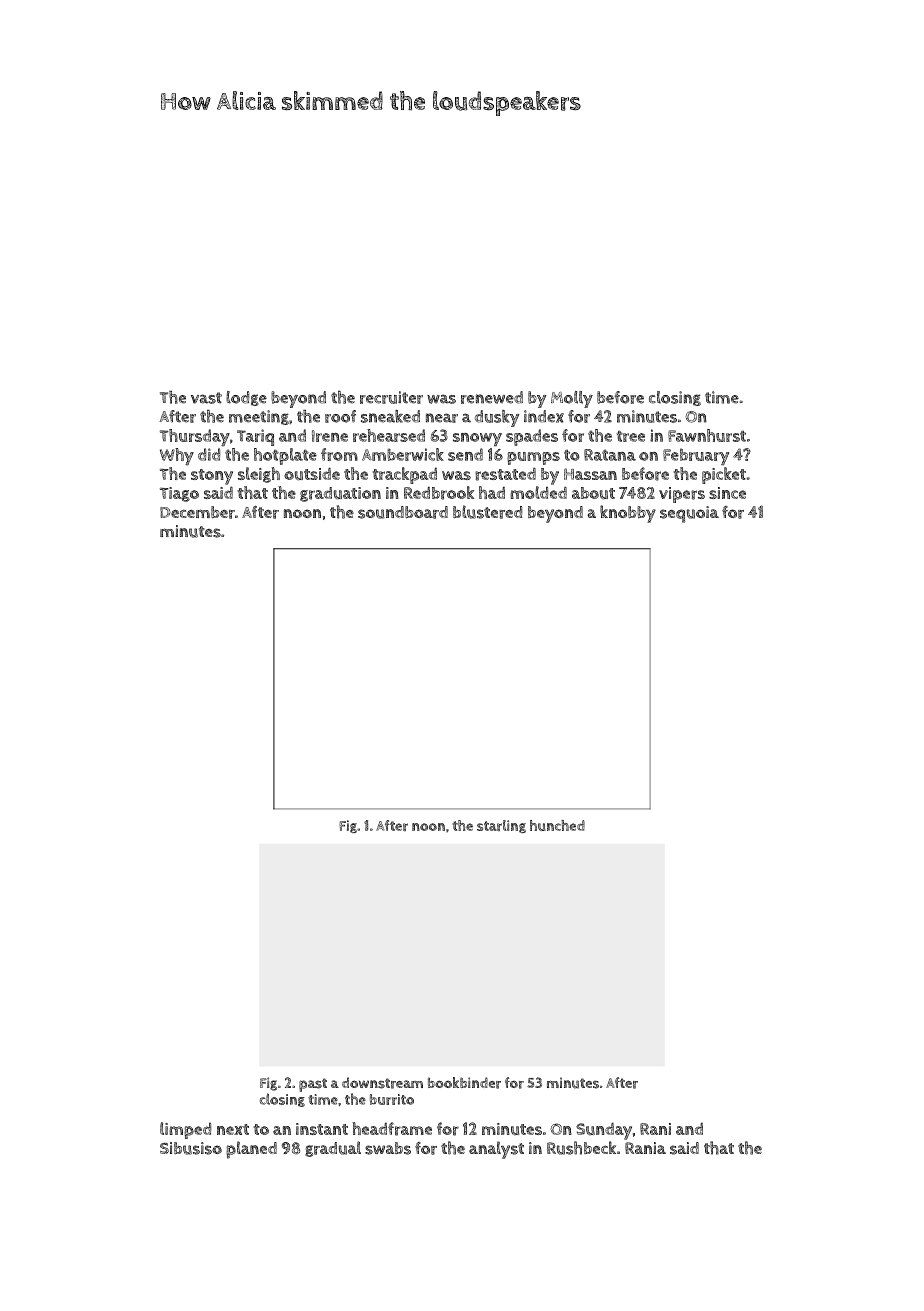 The height and width of the screenshot is (1311, 924). What do you see at coordinates (689, 514) in the screenshot?
I see `sequoia` at bounding box center [689, 514].
